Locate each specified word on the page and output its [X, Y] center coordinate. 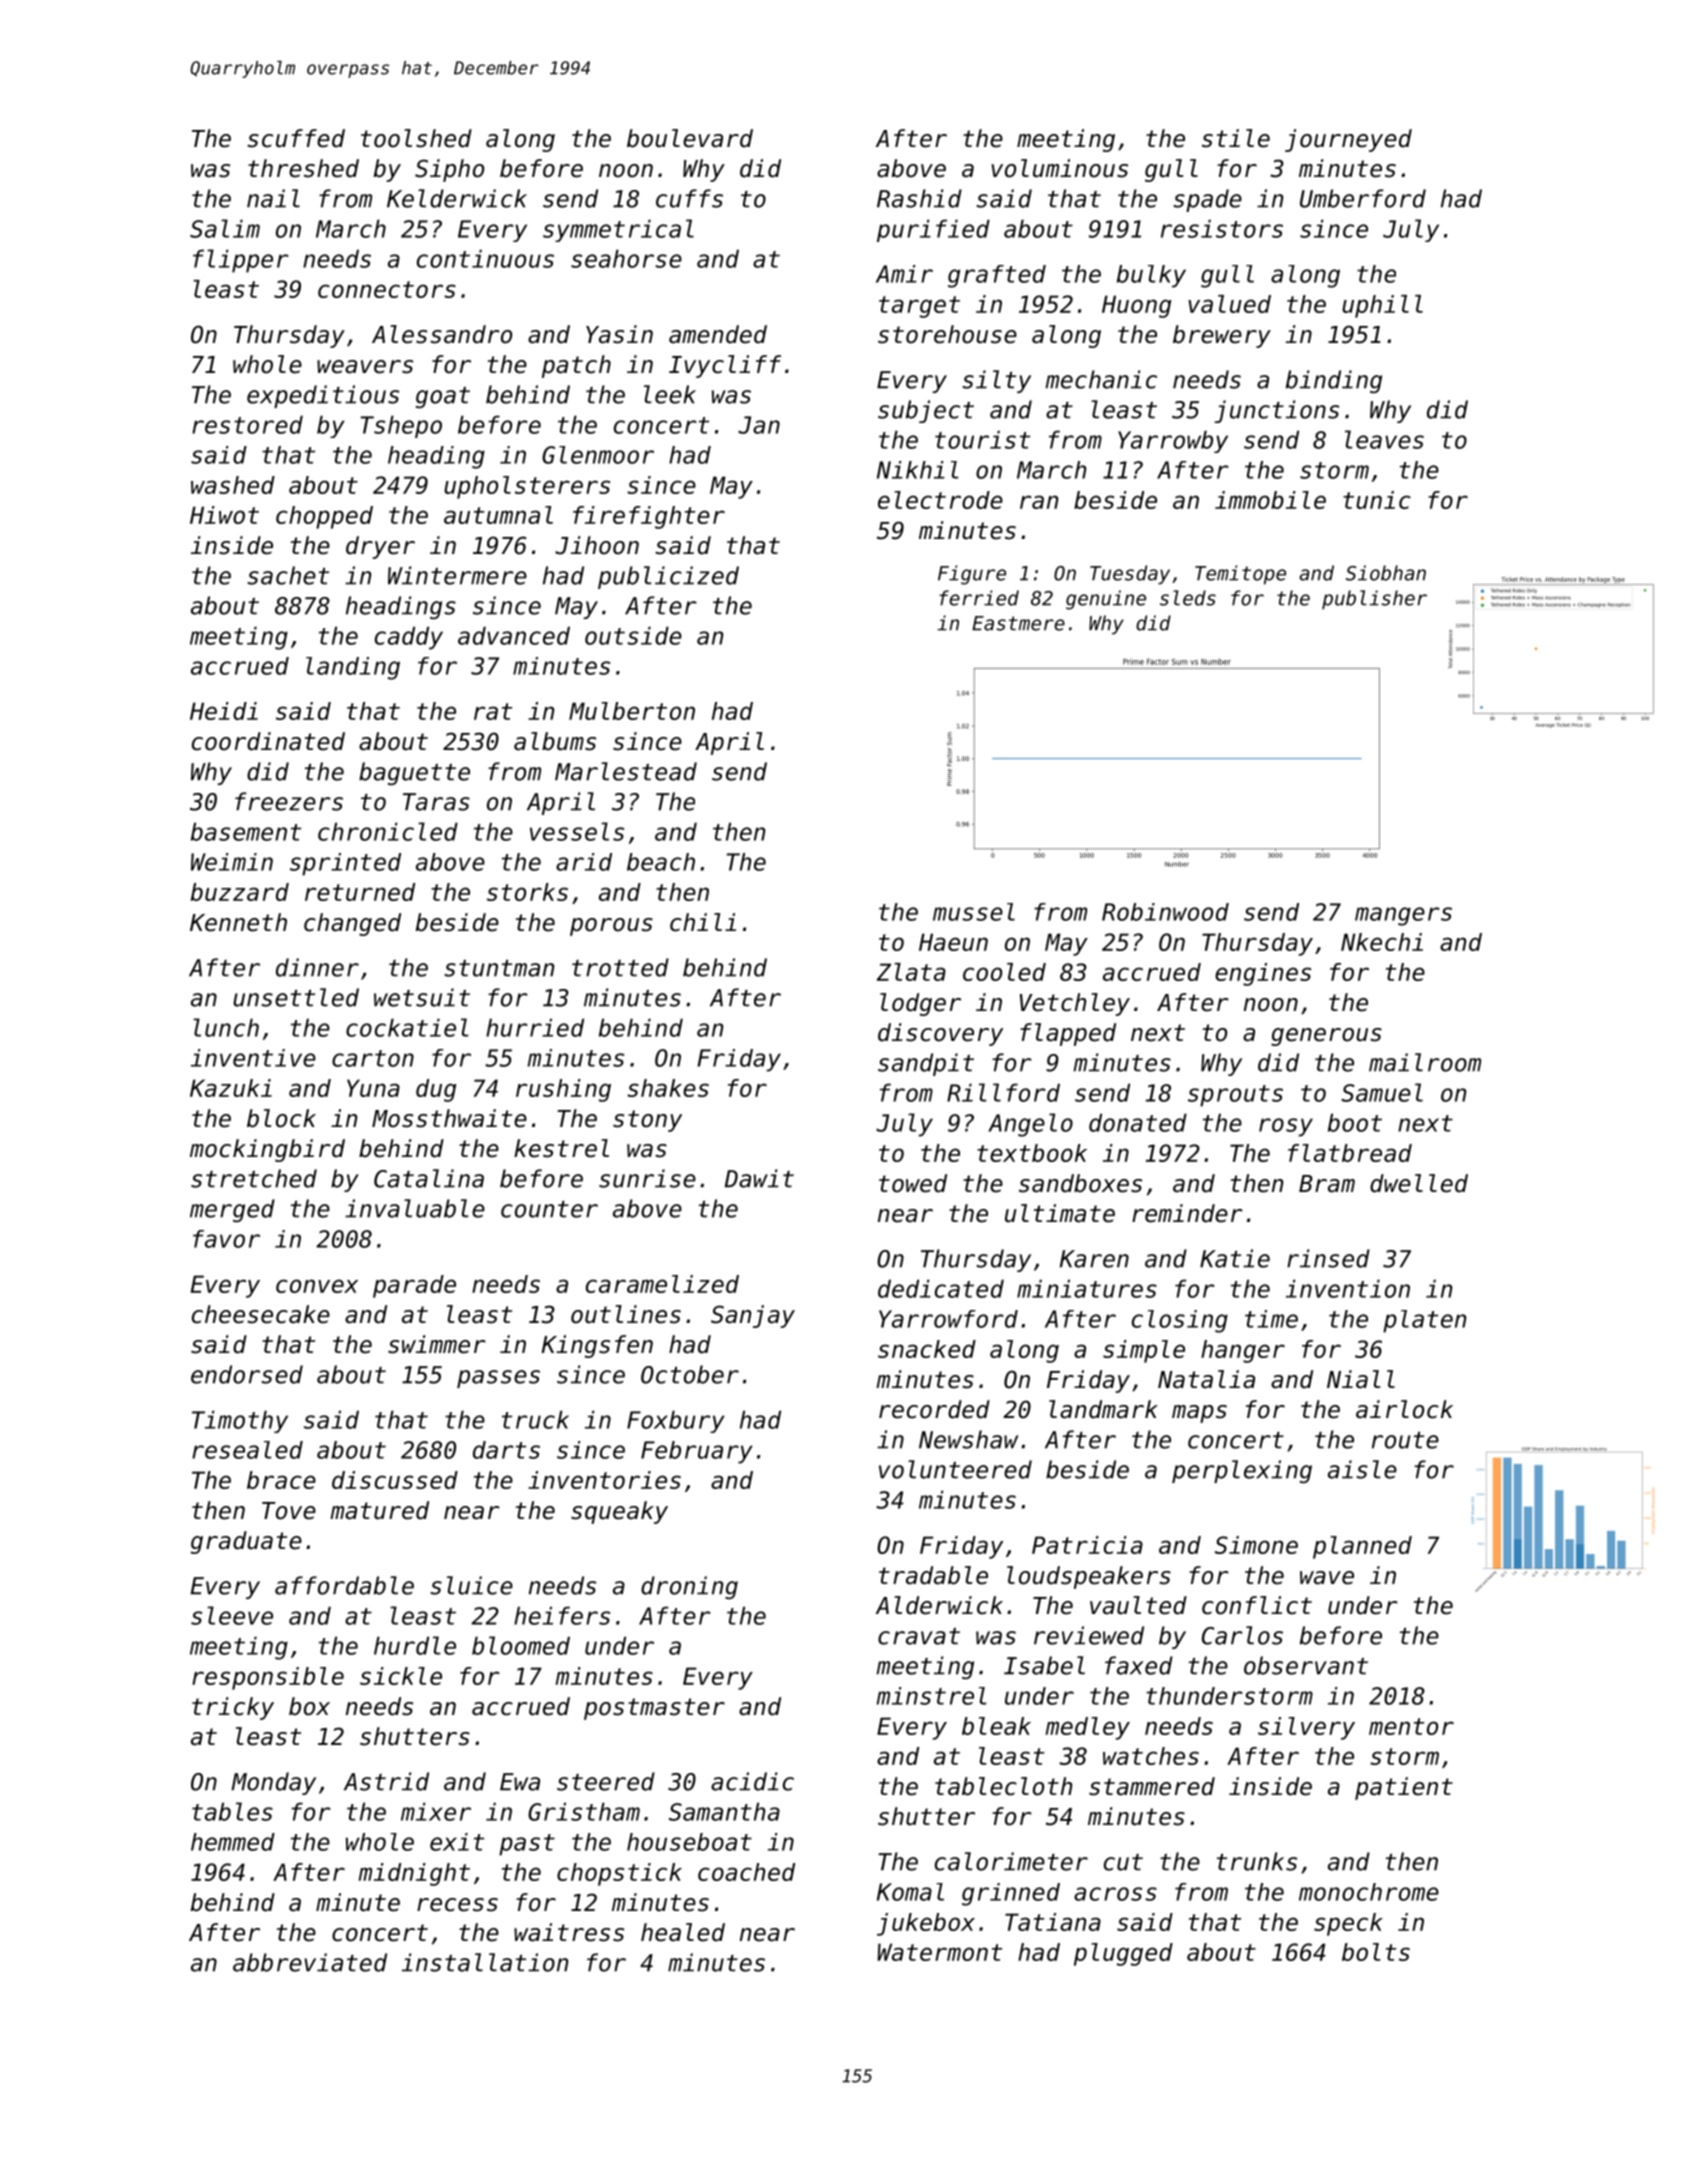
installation [485, 1962]
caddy [409, 638]
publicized [668, 577]
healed [683, 1932]
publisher [1374, 600]
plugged [1123, 1954]
